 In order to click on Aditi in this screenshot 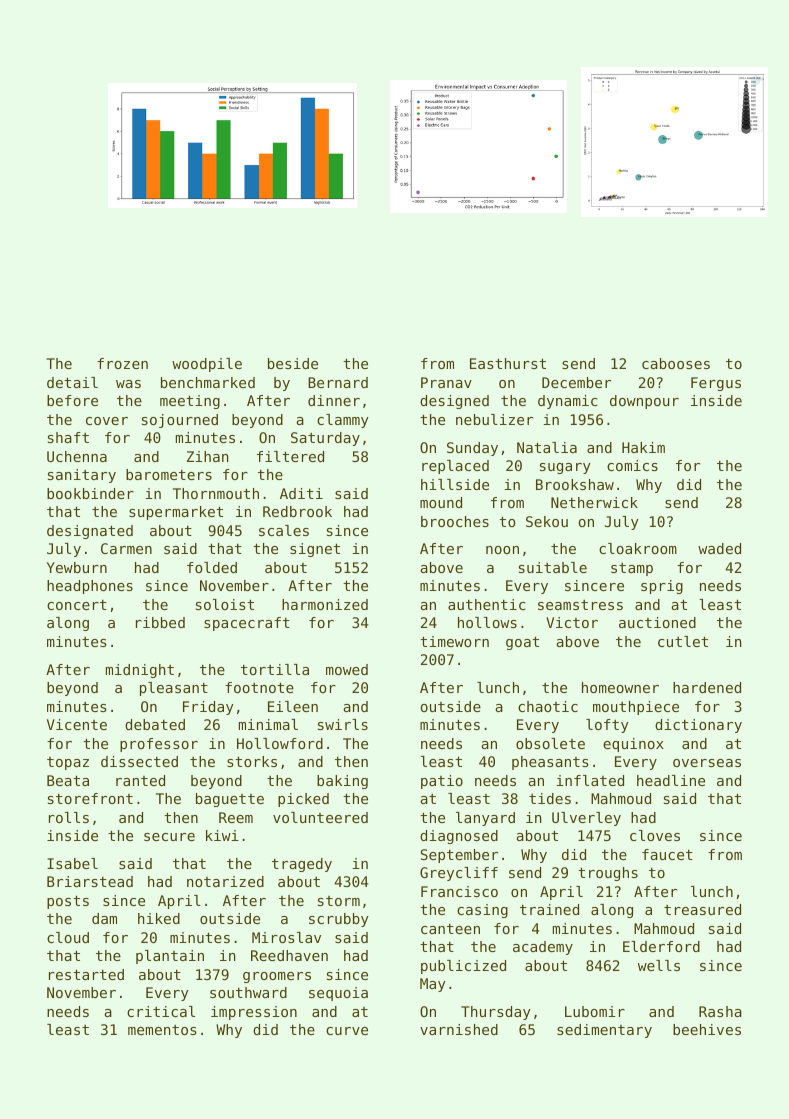, I will do `click(301, 493)`.
